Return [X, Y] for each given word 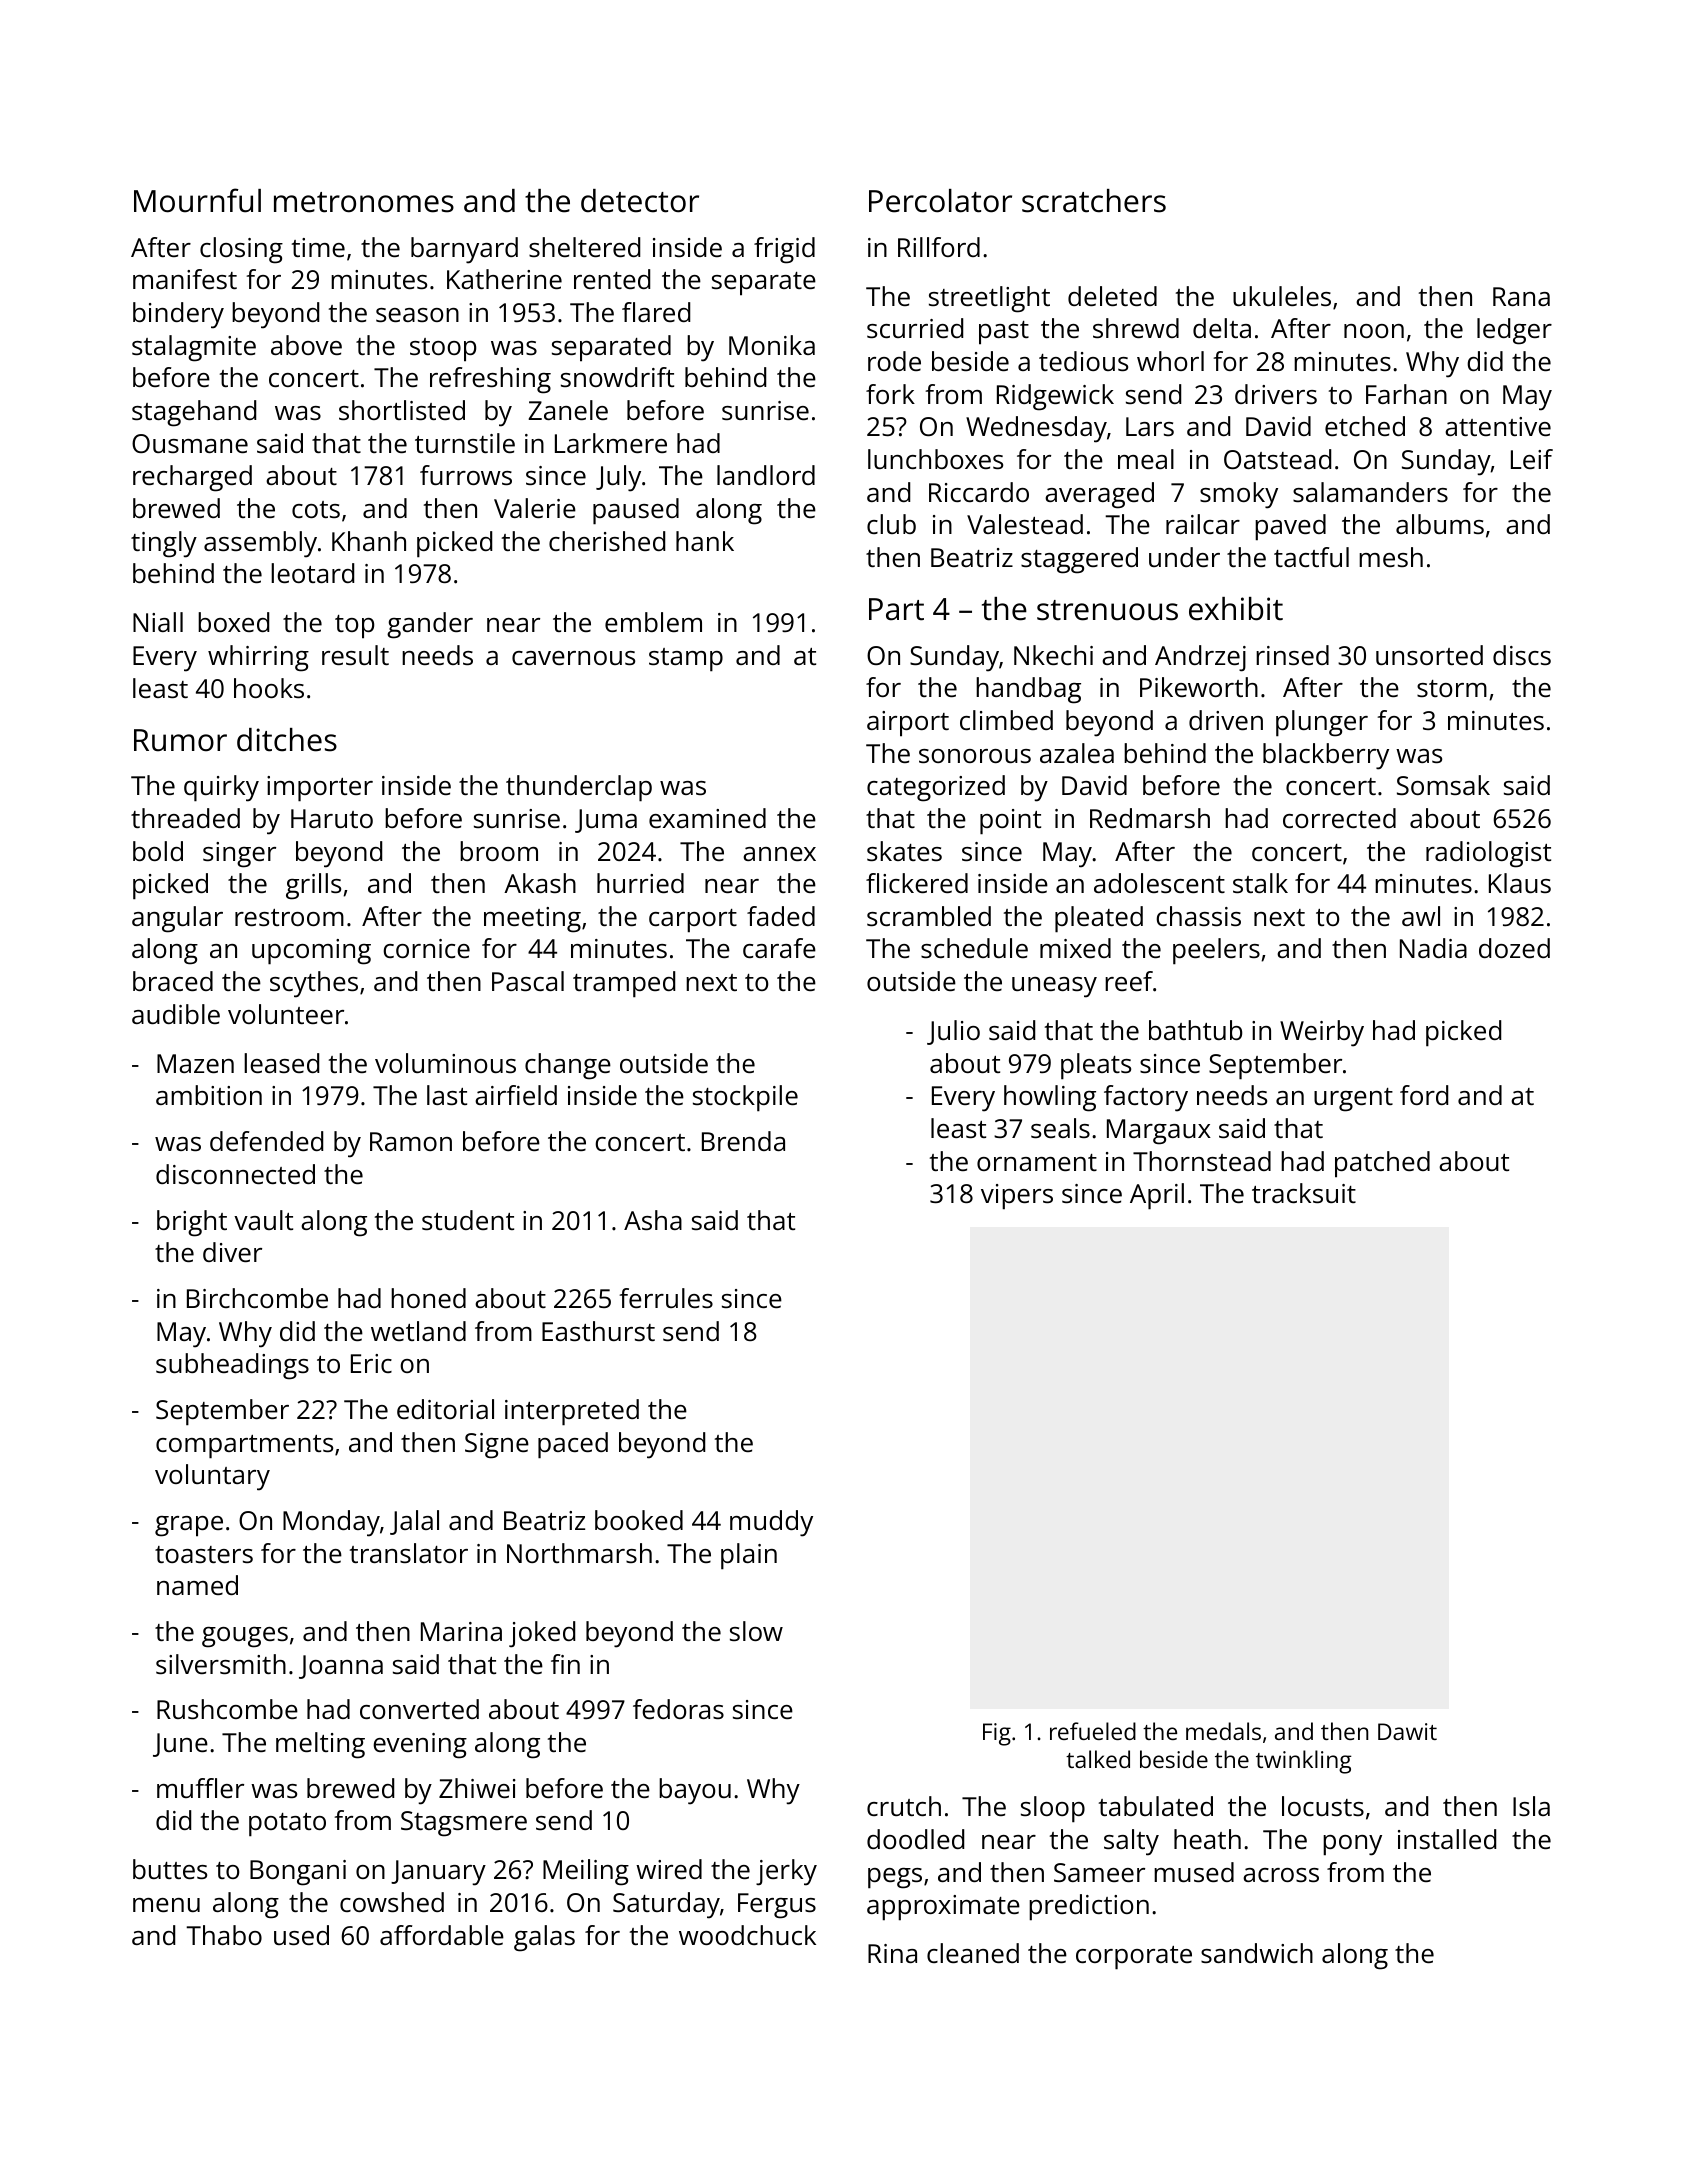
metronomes [364, 202]
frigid [784, 250]
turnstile [465, 443]
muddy [771, 1523]
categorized [936, 788]
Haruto [332, 818]
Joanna [341, 1667]
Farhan [1406, 394]
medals [1223, 1731]
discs [1522, 655]
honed [428, 1298]
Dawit [1407, 1731]
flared [656, 312]
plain [749, 1556]
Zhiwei [477, 1788]
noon [1374, 331]
